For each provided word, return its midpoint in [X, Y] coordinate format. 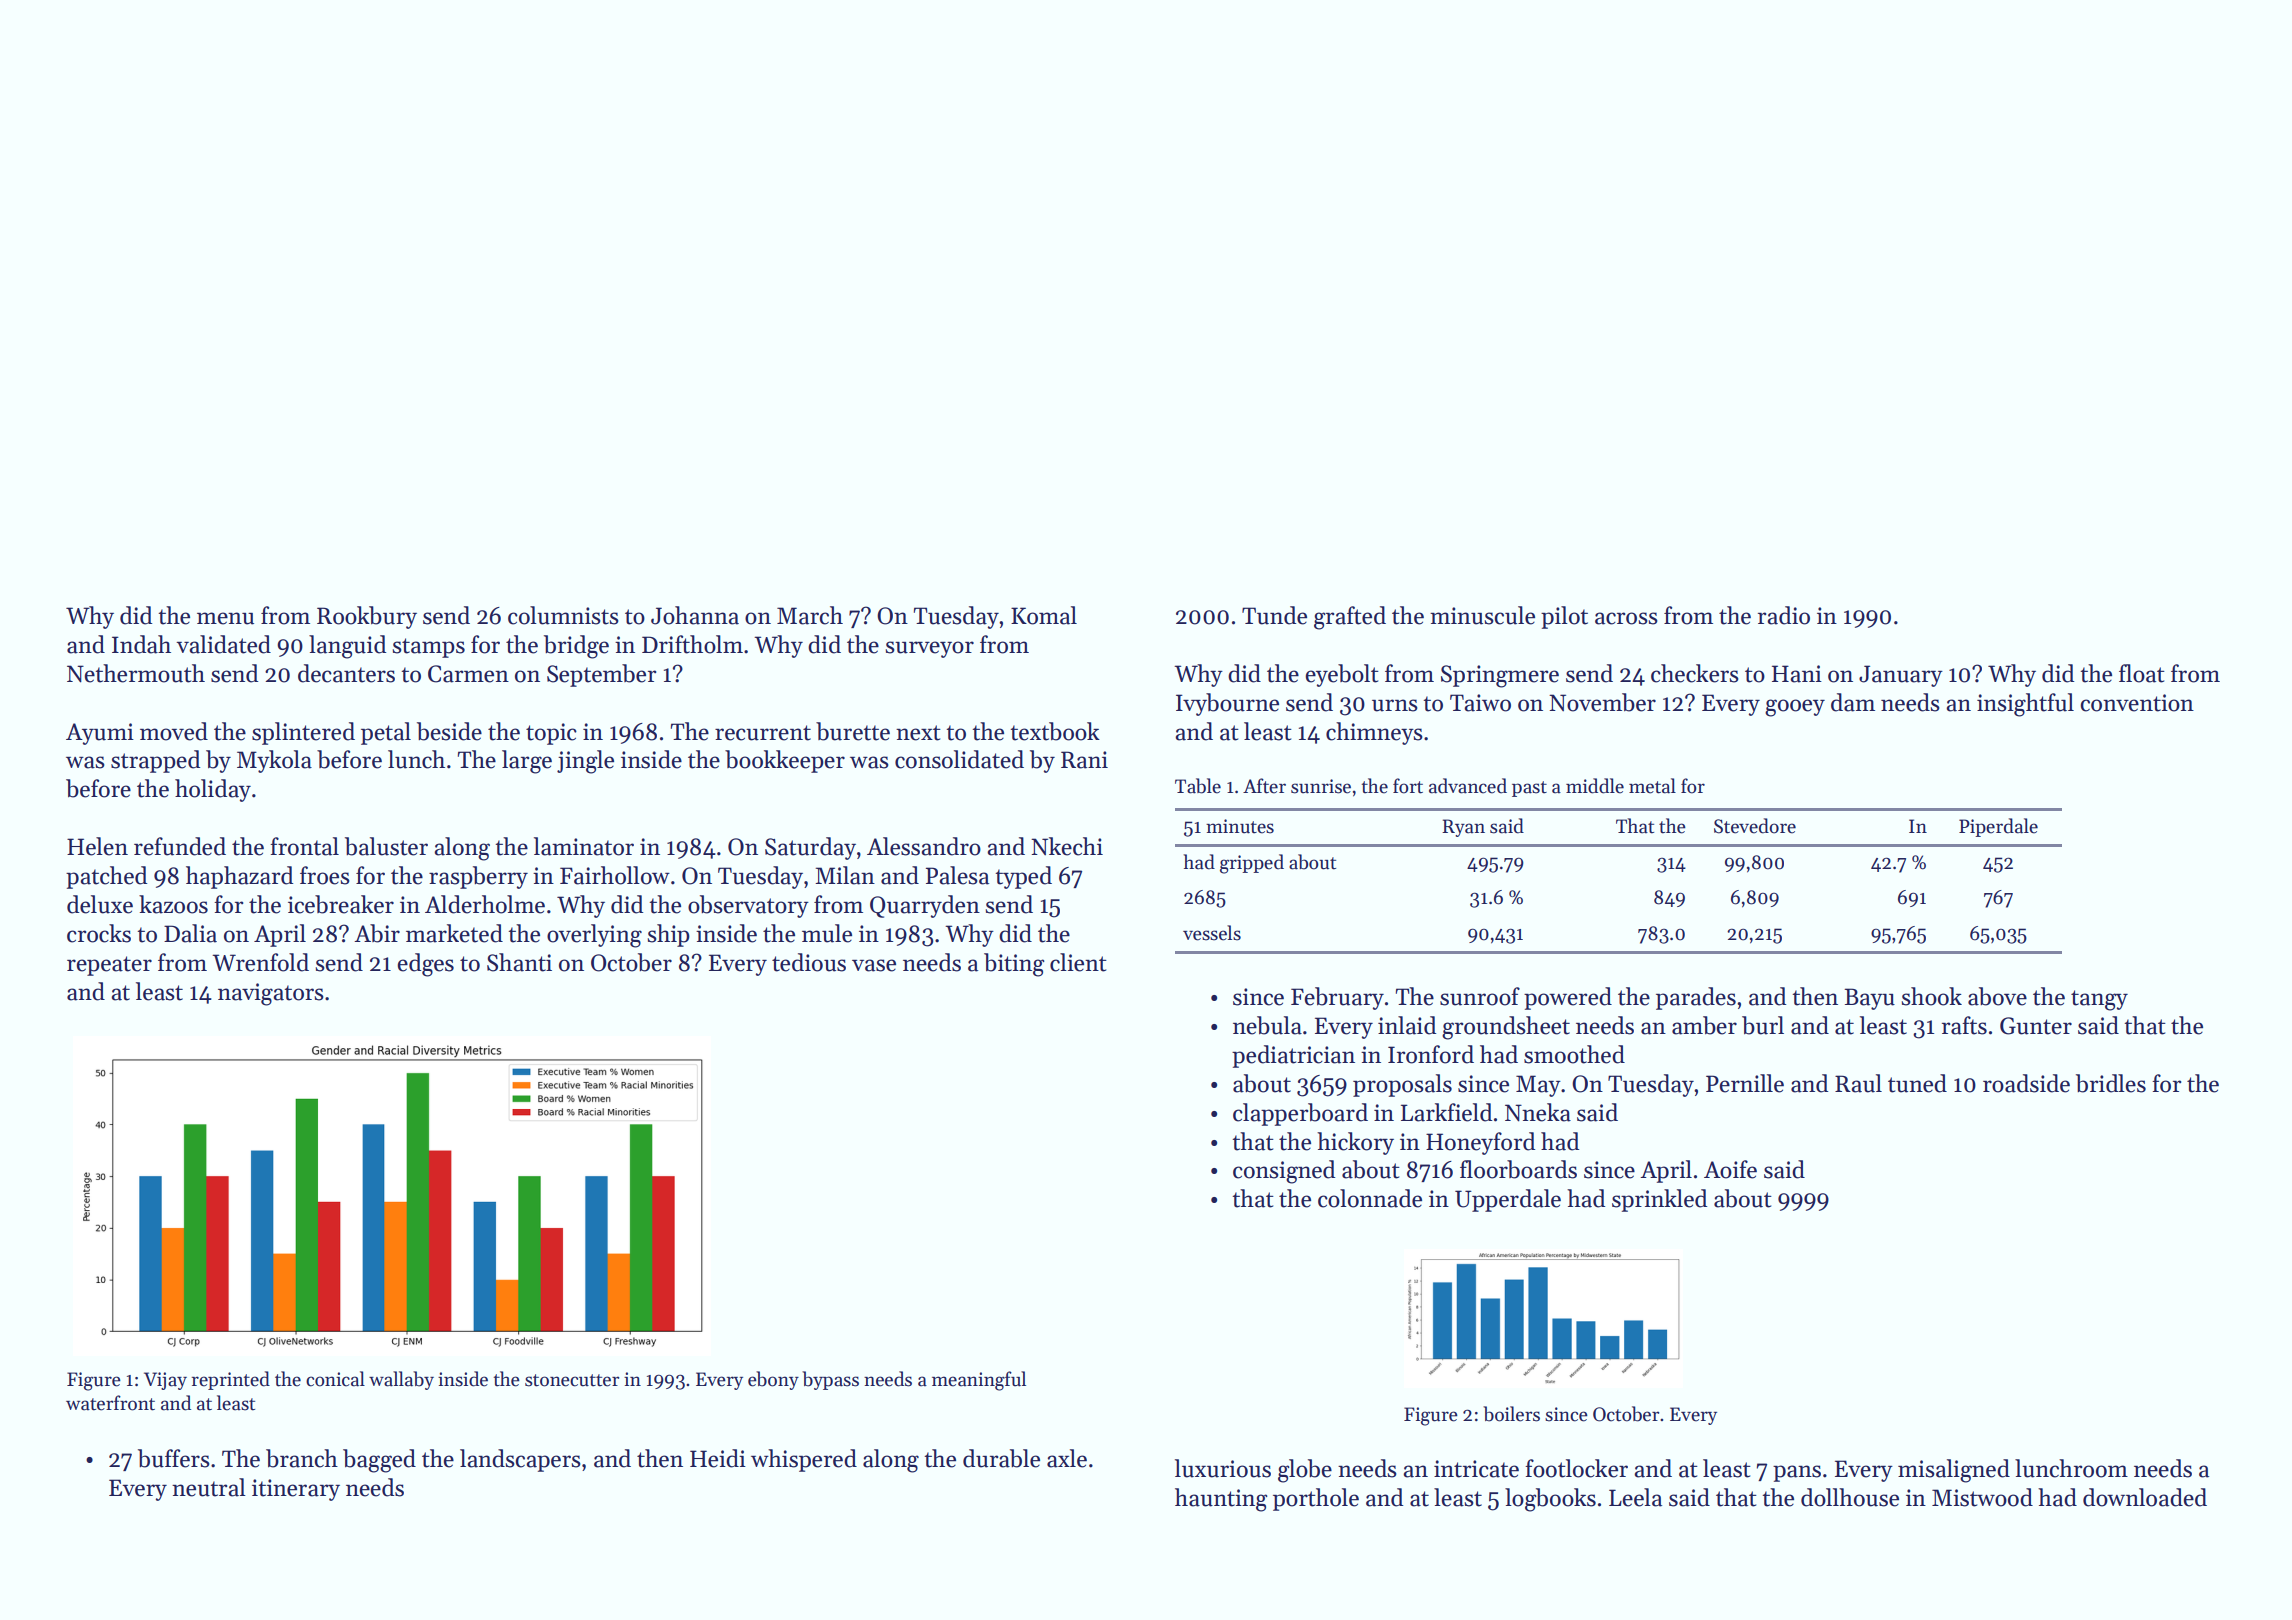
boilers [1511, 1414]
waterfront [110, 1403]
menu [225, 618]
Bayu [1869, 999]
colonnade [1370, 1198]
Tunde [1274, 615]
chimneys [1374, 733]
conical [335, 1379]
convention [2137, 703]
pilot [1564, 617]
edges [426, 965]
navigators [271, 994]
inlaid [1407, 1025]
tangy [2099, 1000]
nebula [1267, 1025]
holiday [213, 790]
